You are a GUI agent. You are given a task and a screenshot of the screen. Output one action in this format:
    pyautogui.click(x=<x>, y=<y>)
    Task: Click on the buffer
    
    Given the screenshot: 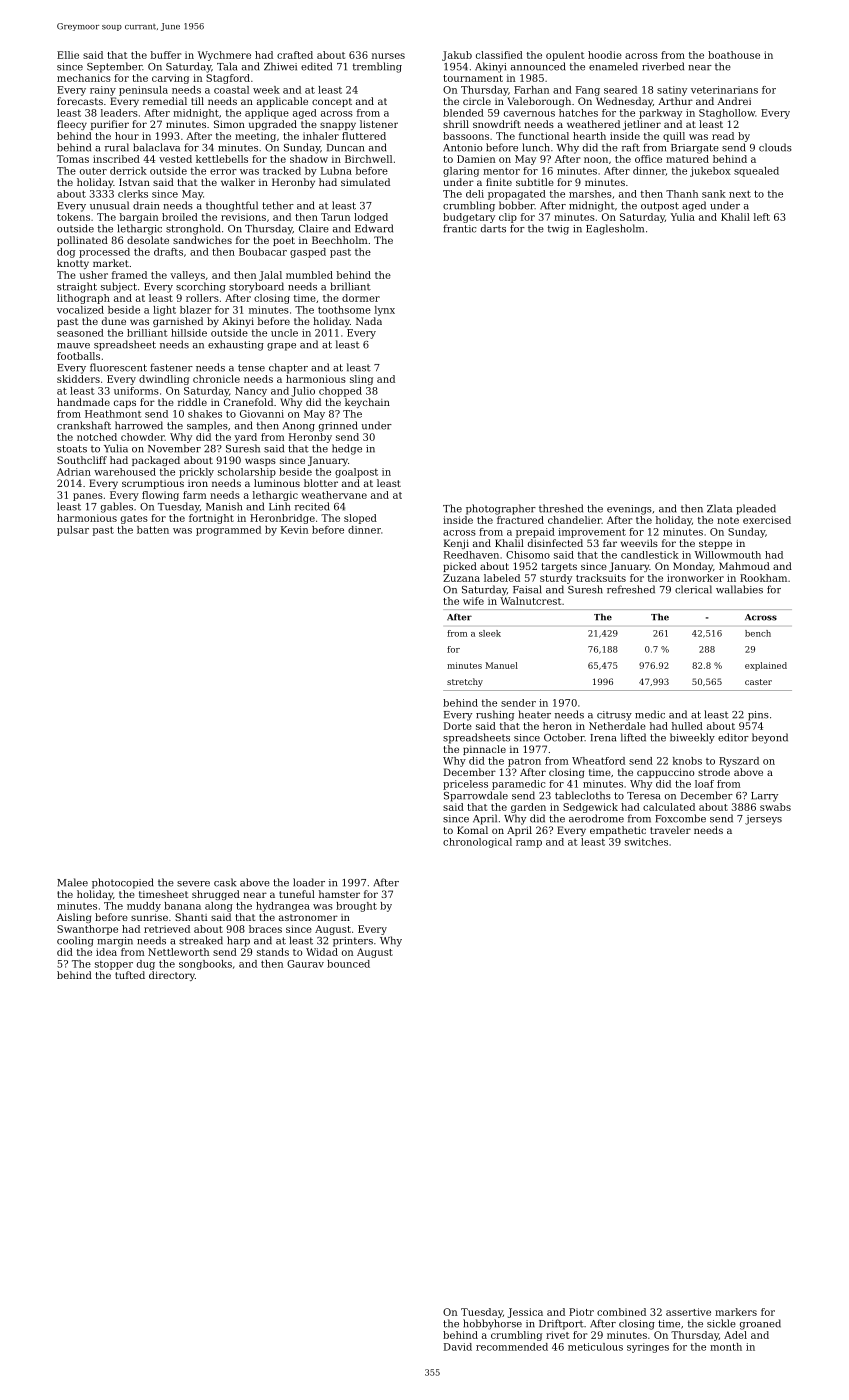 What is the action you would take?
    pyautogui.click(x=166, y=55)
